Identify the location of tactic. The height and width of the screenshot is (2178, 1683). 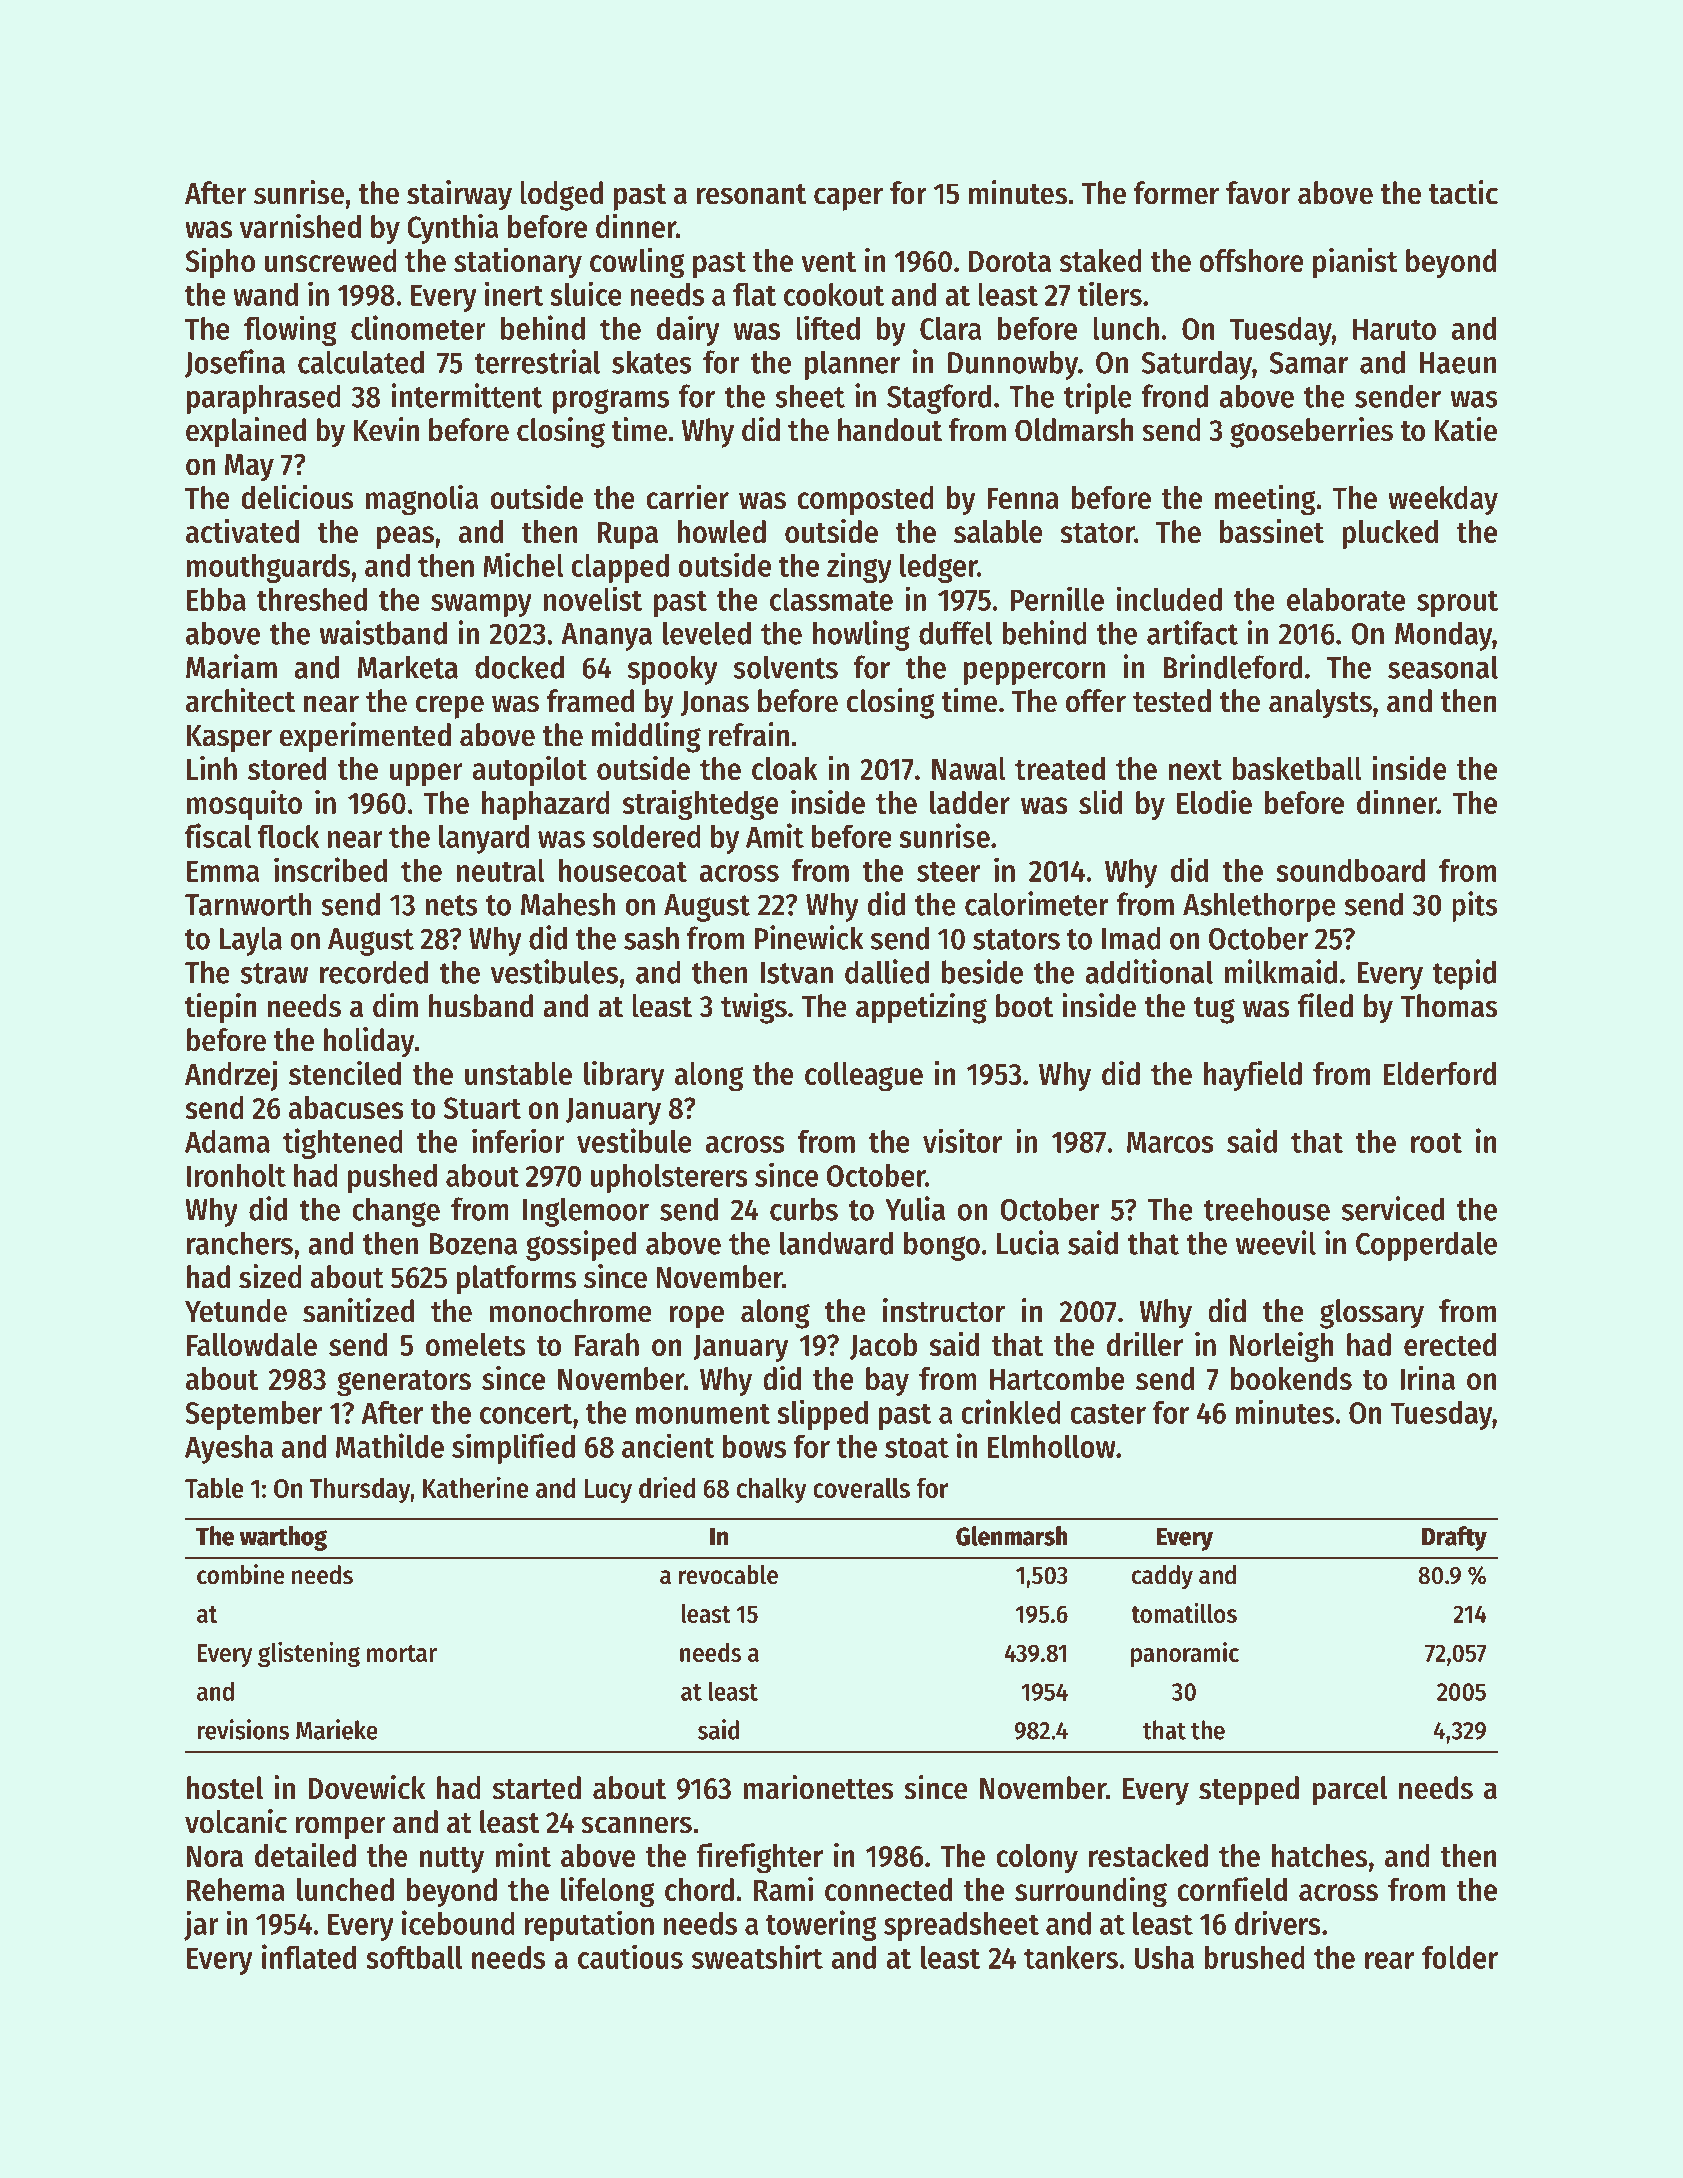
(1463, 192).
